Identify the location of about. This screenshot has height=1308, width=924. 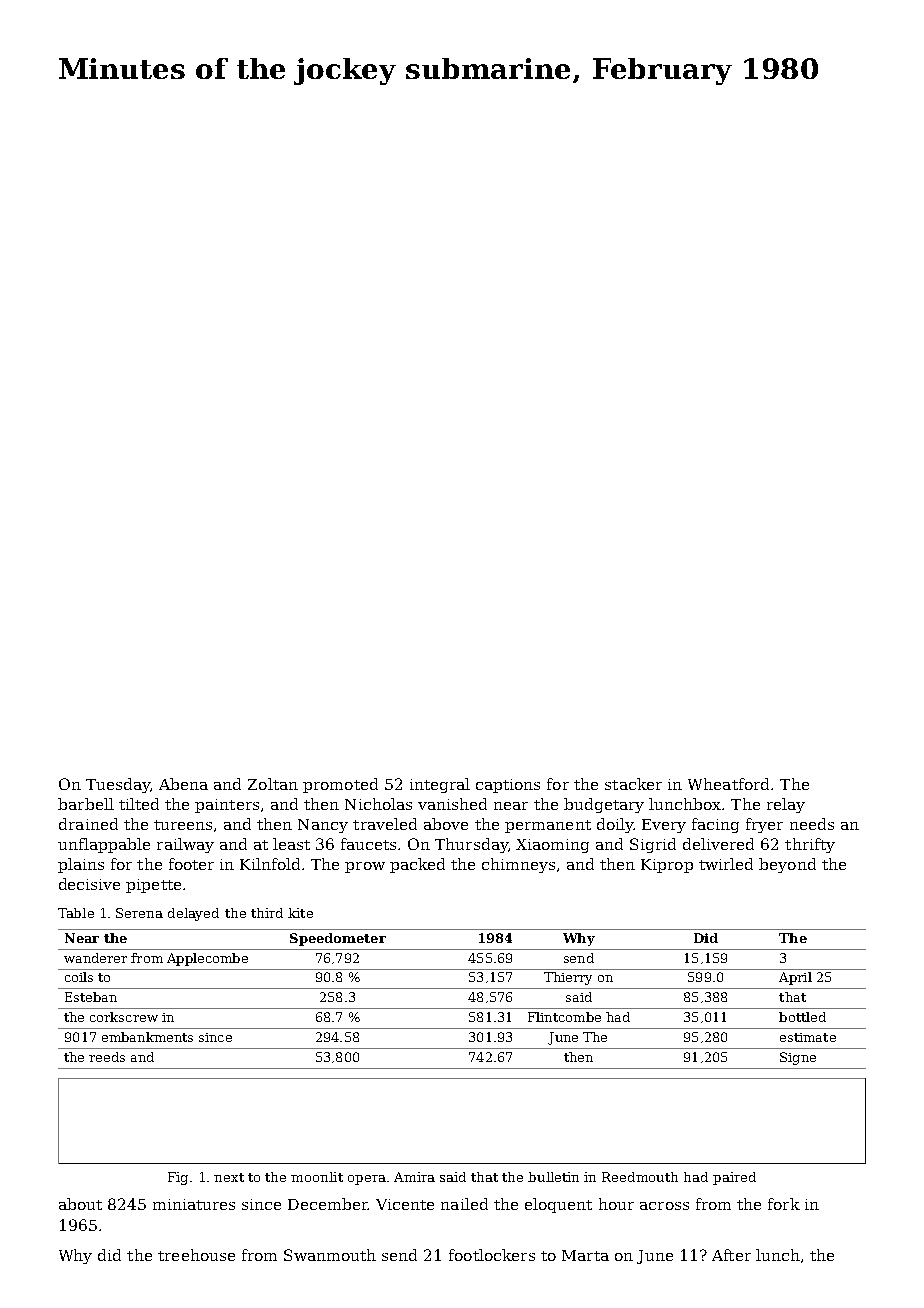
(80, 1204).
